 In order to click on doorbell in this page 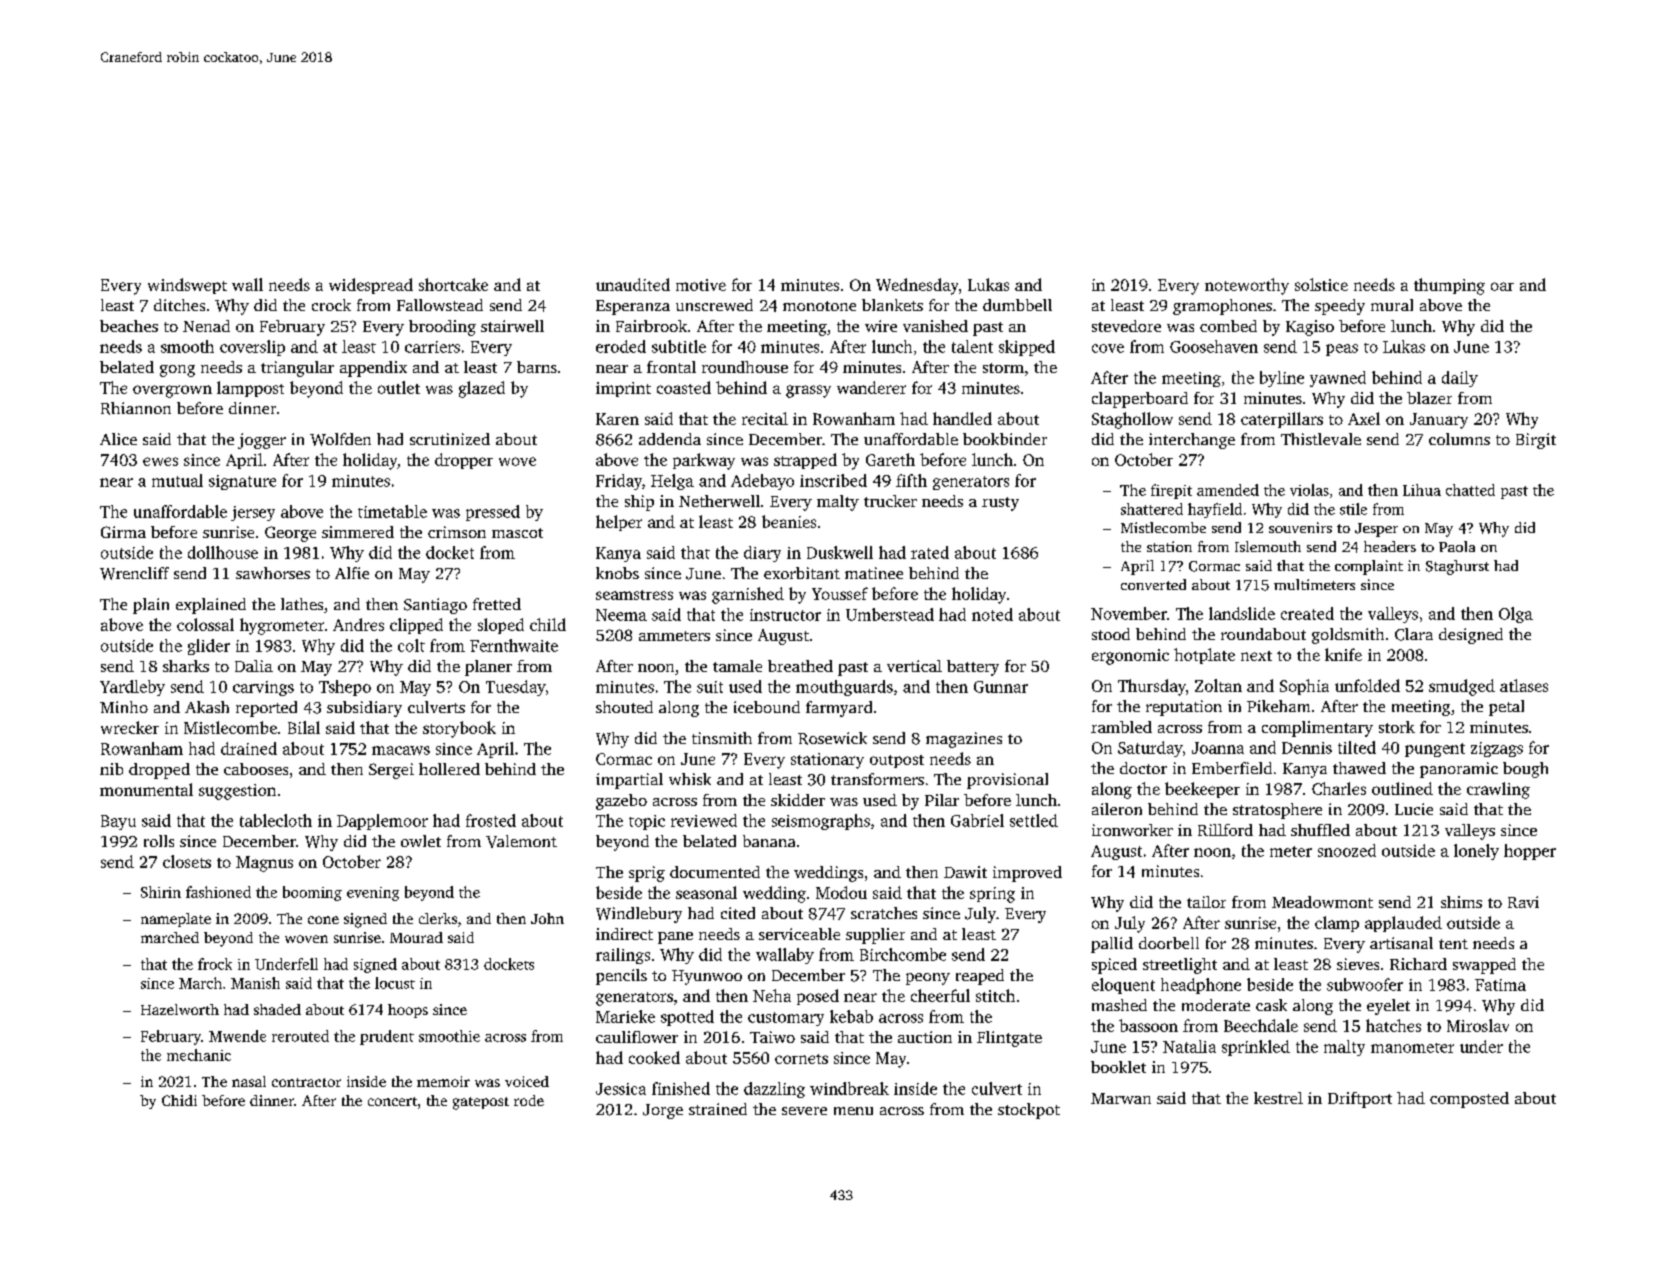, I will do `click(1169, 943)`.
